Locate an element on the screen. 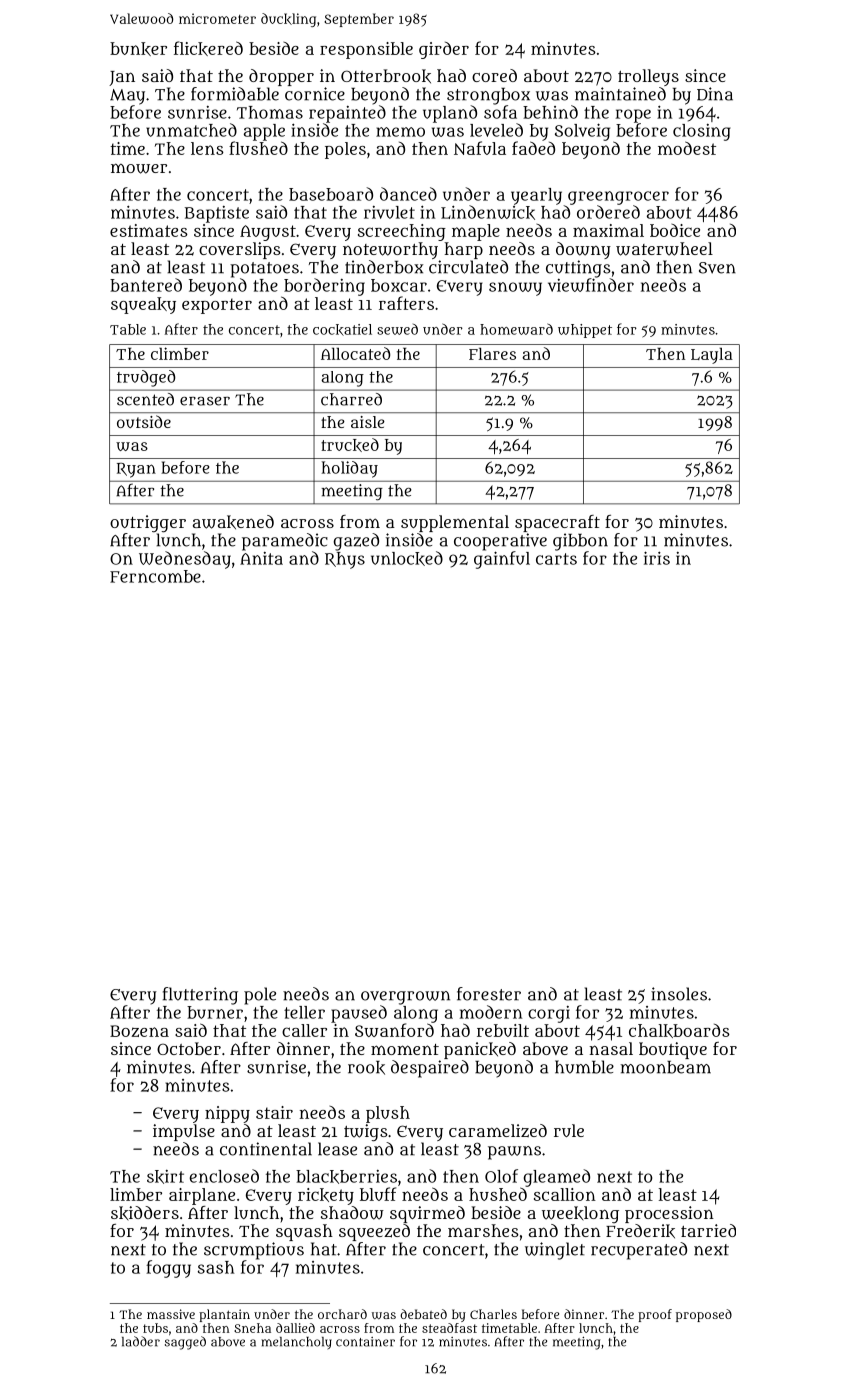  estimates is located at coordinates (149, 230).
